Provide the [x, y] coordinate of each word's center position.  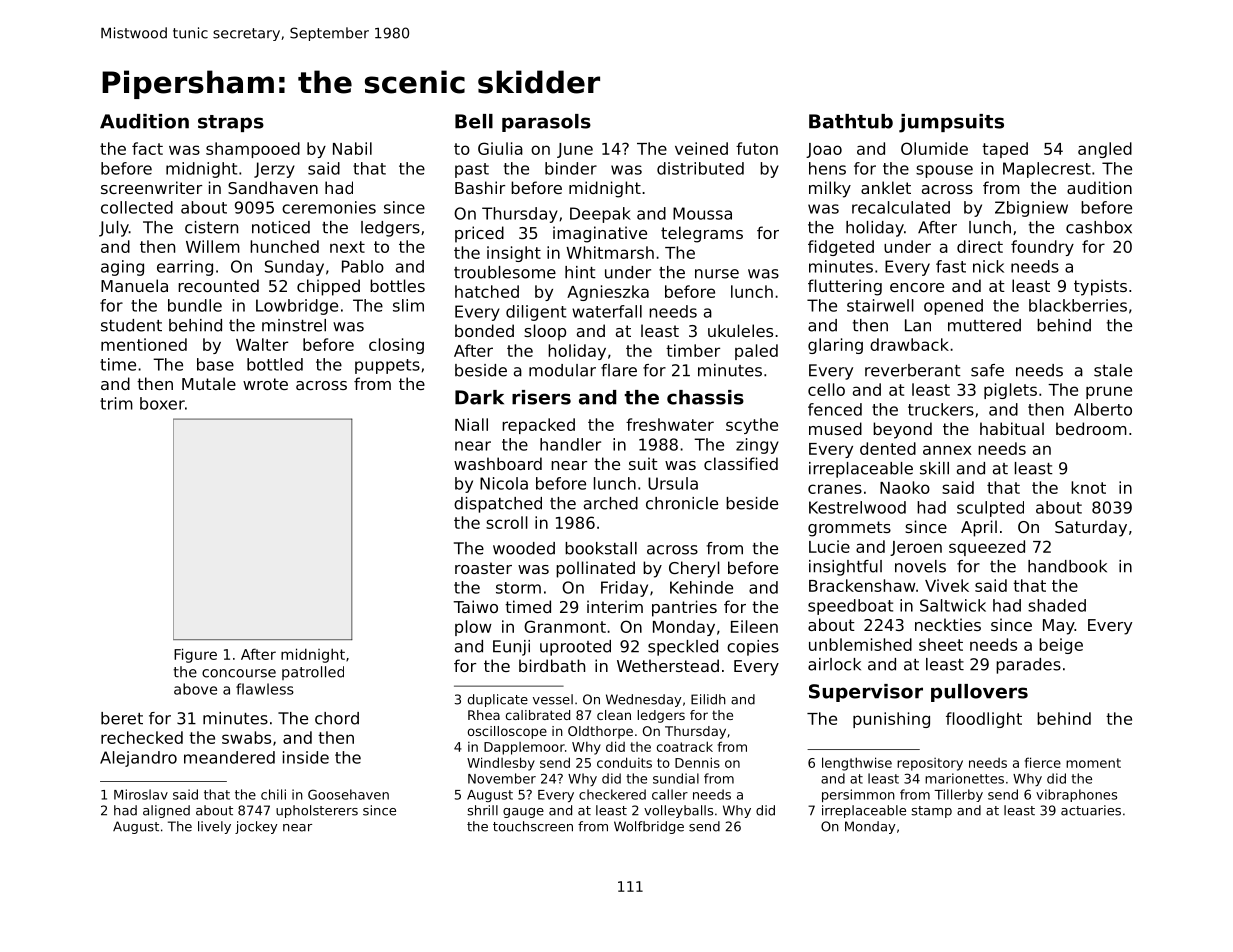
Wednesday [643, 700]
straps [231, 123]
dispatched [498, 505]
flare [619, 370]
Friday [624, 589]
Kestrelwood [857, 507]
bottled [275, 364]
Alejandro [138, 759]
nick [988, 266]
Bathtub [851, 121]
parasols [546, 123]
